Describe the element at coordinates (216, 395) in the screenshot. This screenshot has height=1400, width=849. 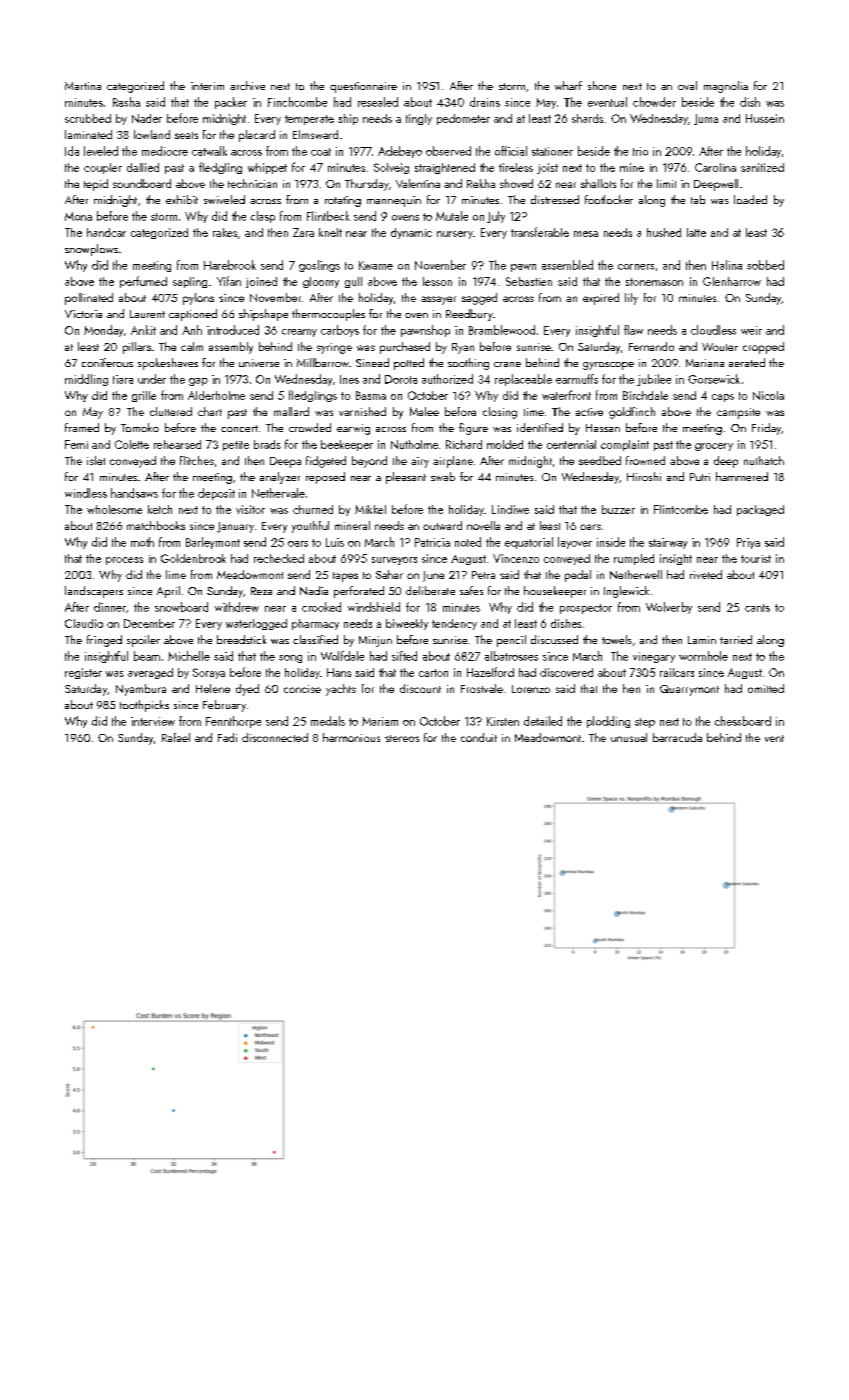
I see `Alderholme` at that location.
